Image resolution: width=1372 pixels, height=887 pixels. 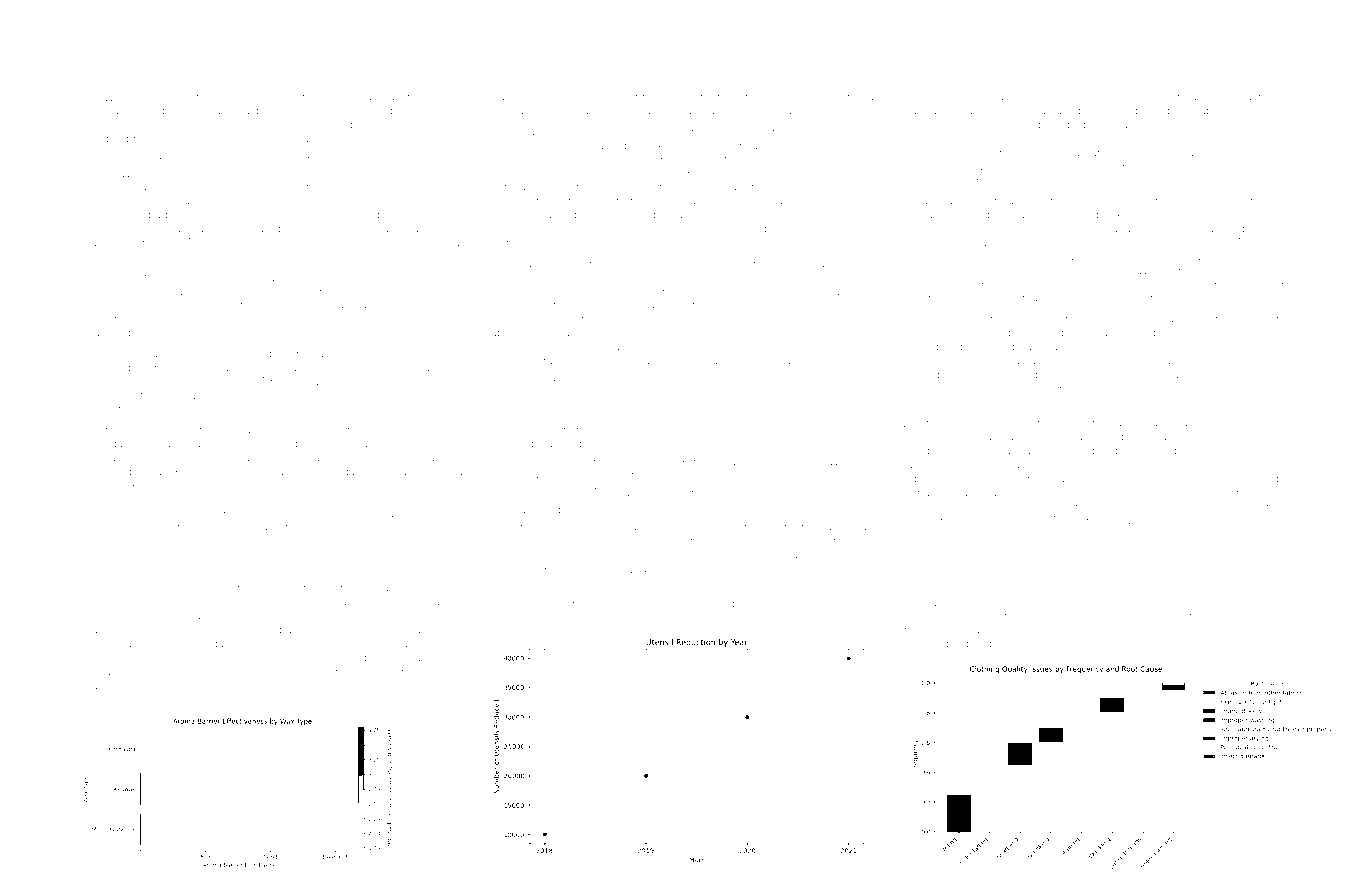 What do you see at coordinates (969, 645) in the screenshot?
I see `plodding` at bounding box center [969, 645].
